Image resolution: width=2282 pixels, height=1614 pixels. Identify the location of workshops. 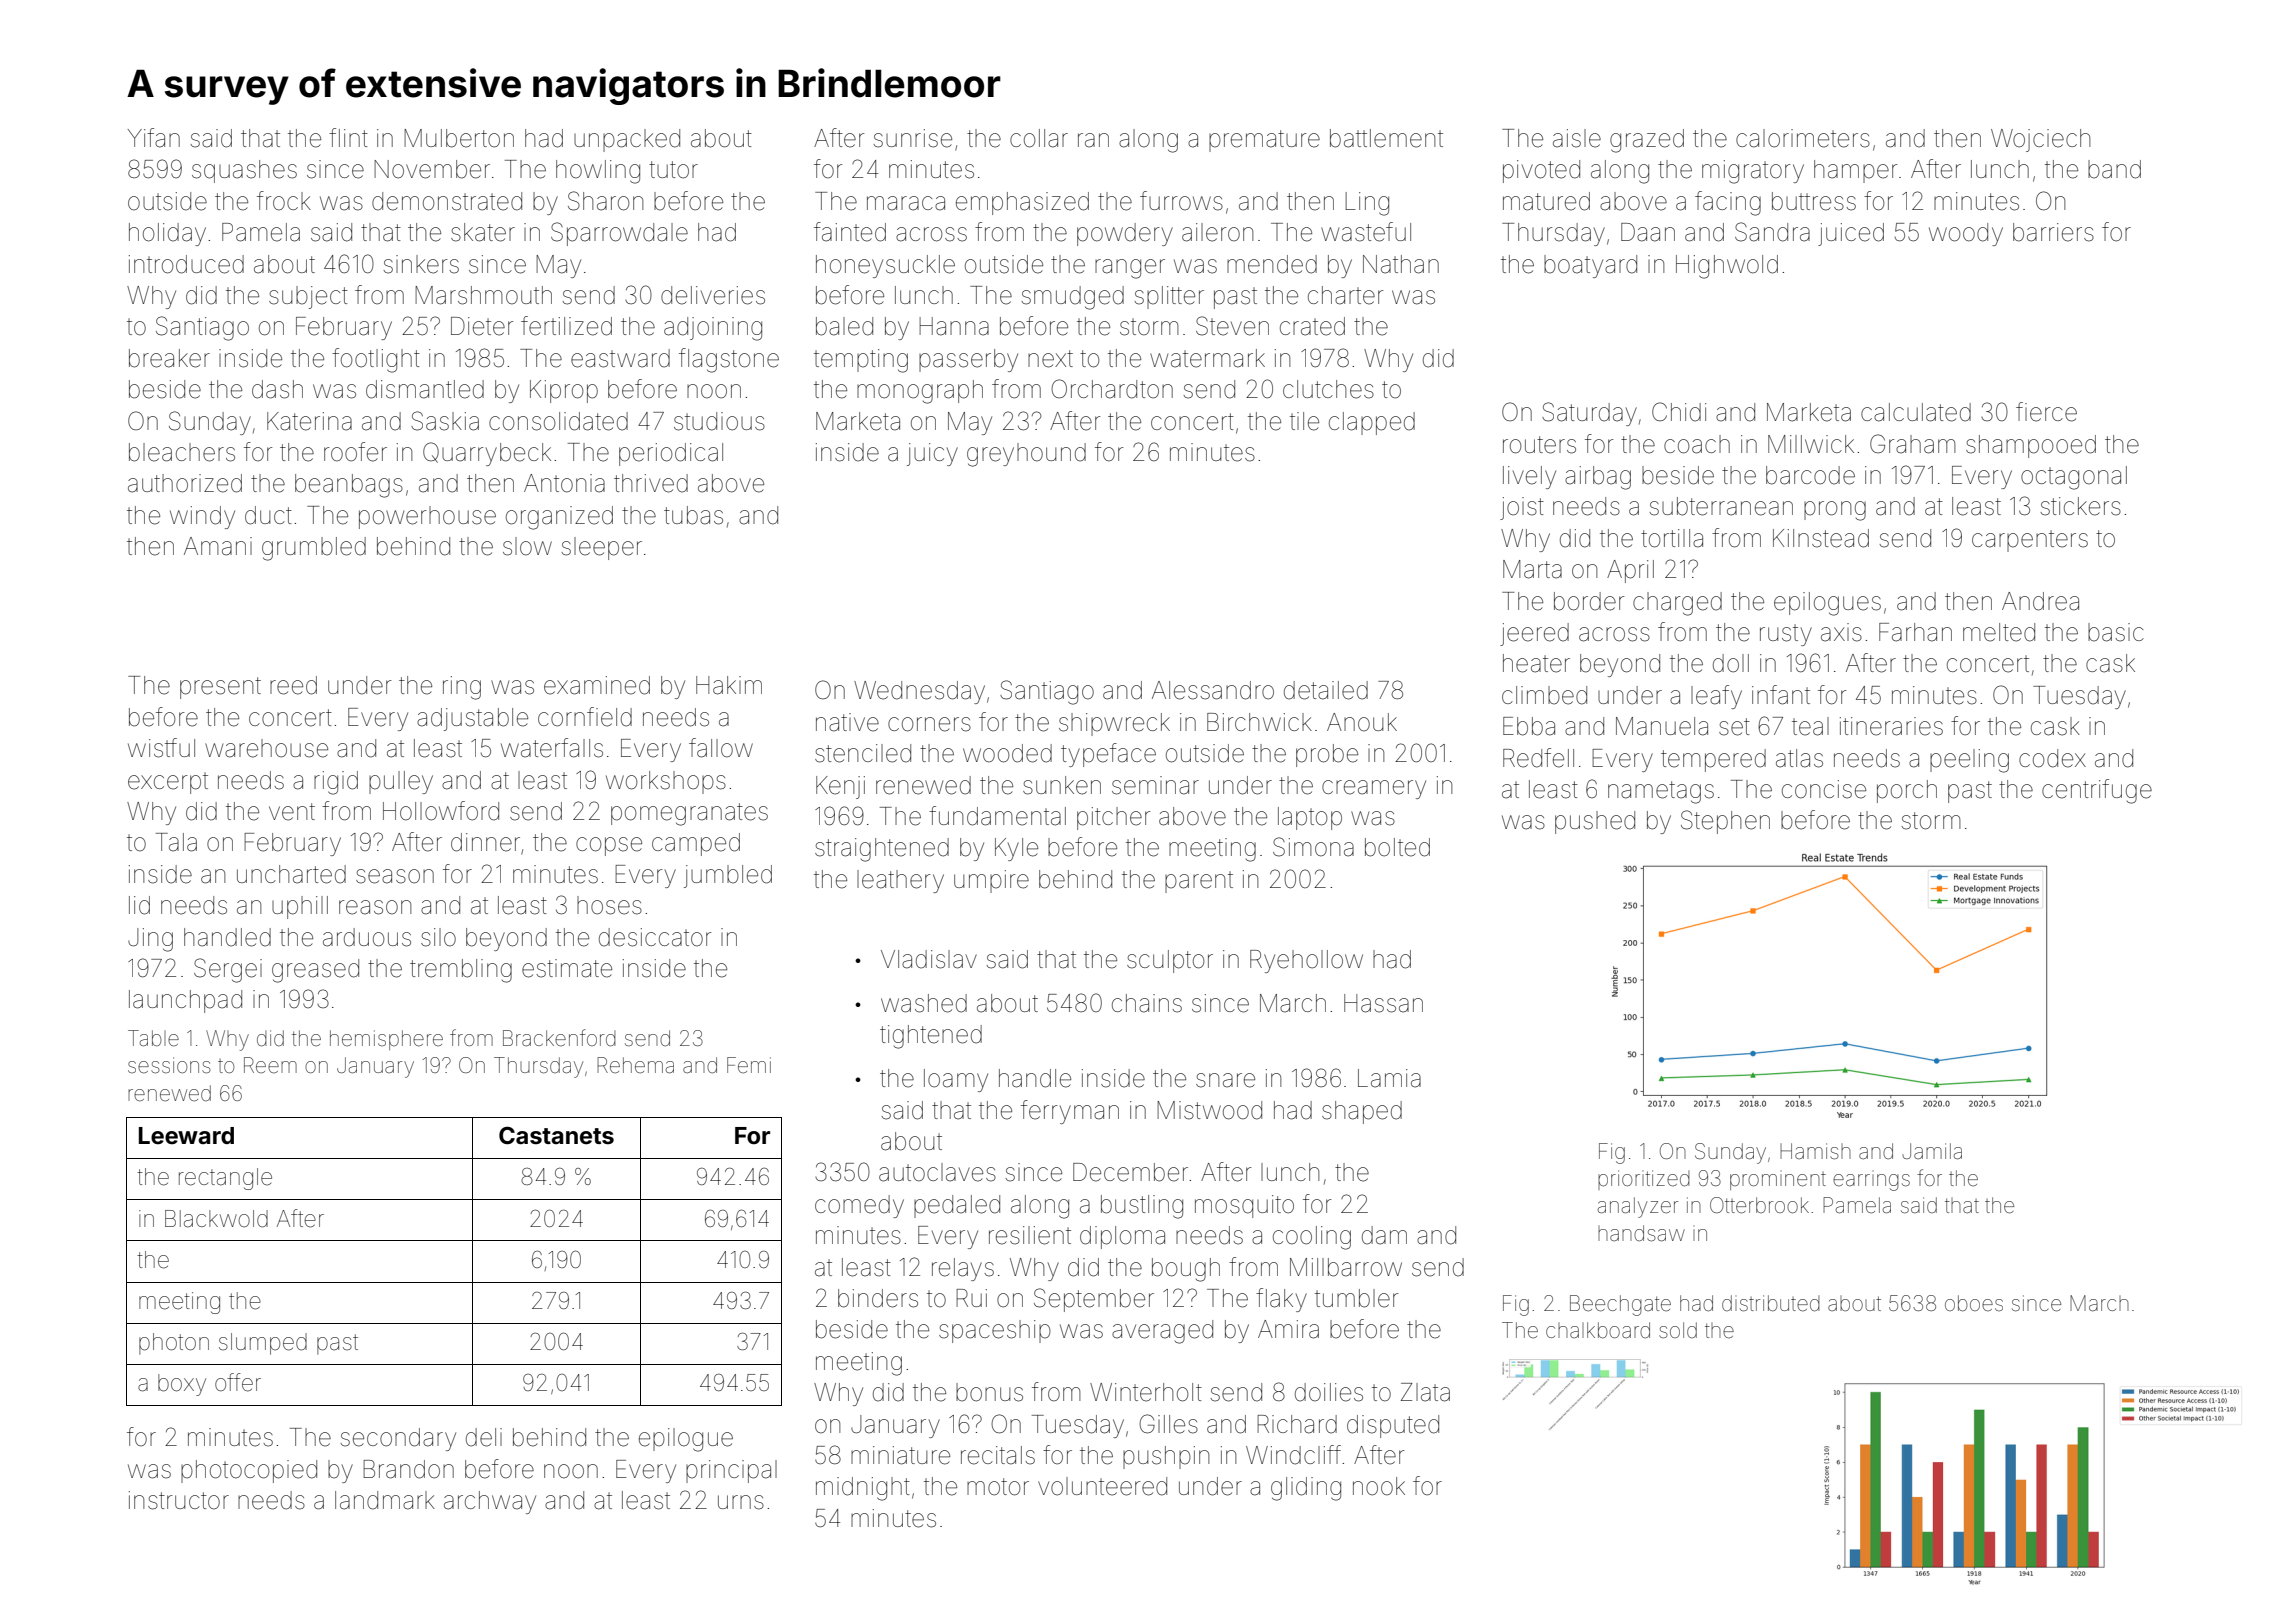
(666, 782).
